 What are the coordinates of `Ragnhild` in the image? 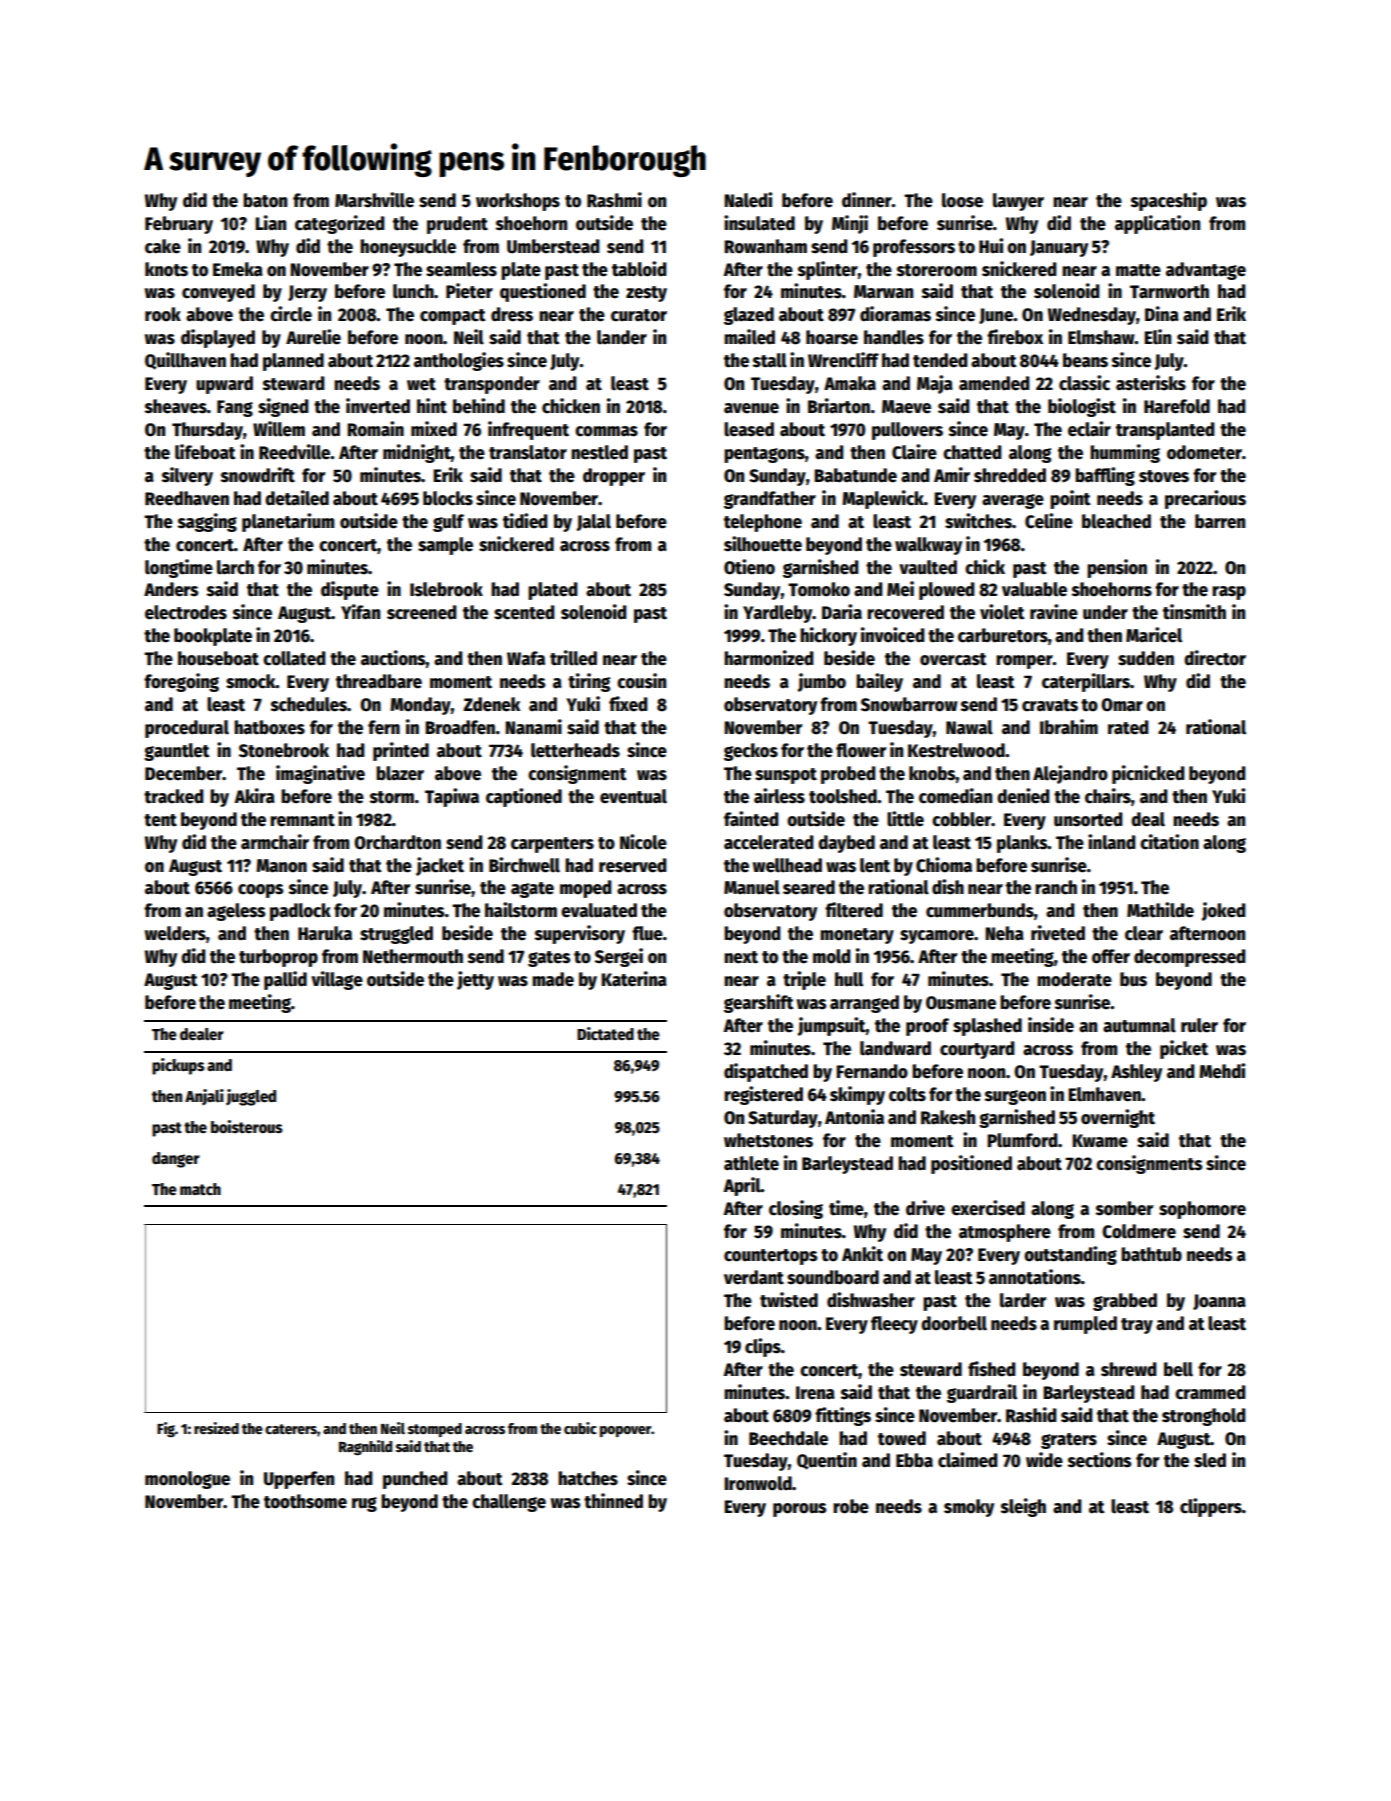 It's located at (365, 1447).
